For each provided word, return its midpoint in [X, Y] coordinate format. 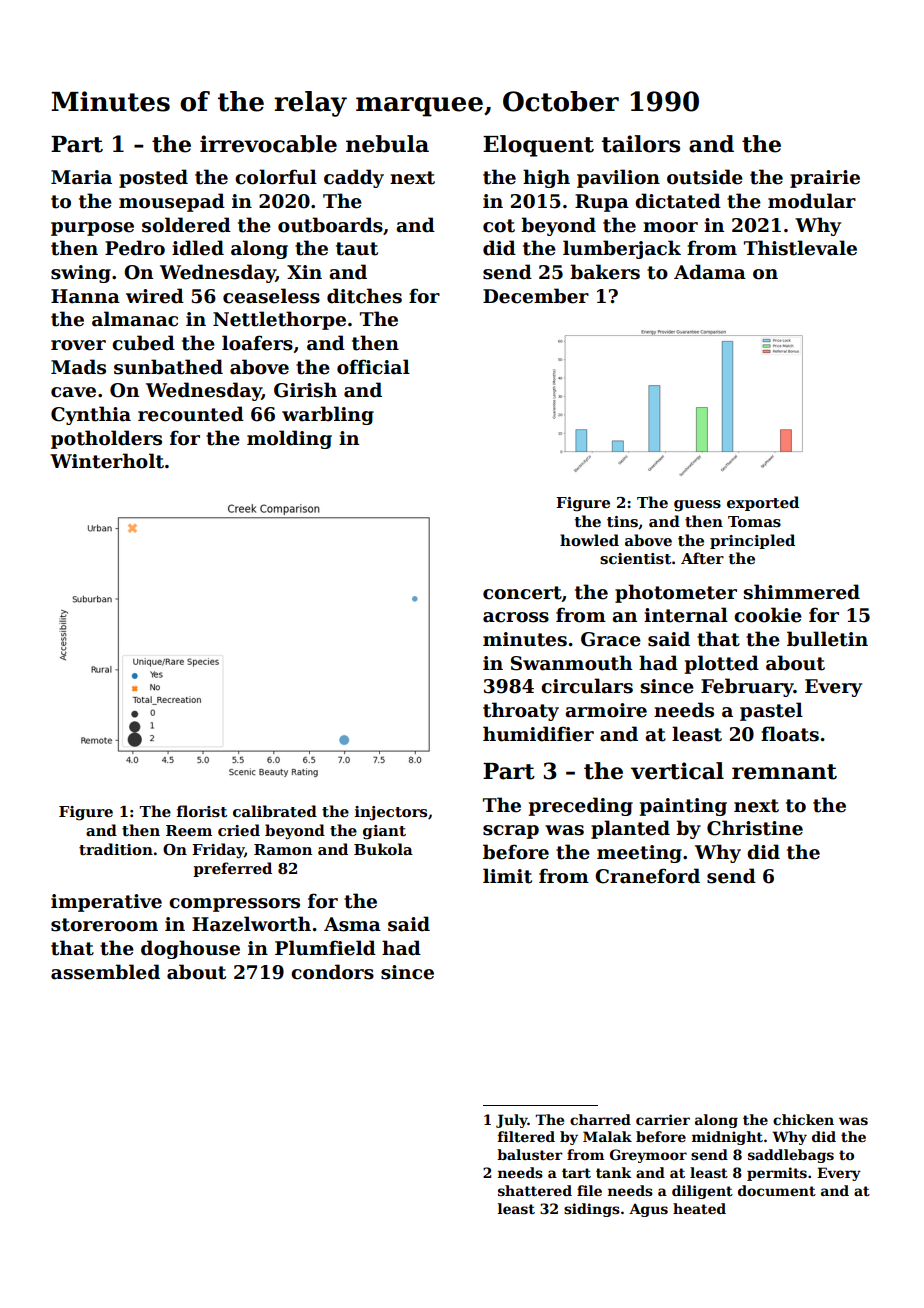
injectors [391, 813]
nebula [387, 144]
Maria [81, 177]
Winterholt [107, 461]
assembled [105, 972]
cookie [768, 615]
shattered [535, 1190]
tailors [641, 144]
